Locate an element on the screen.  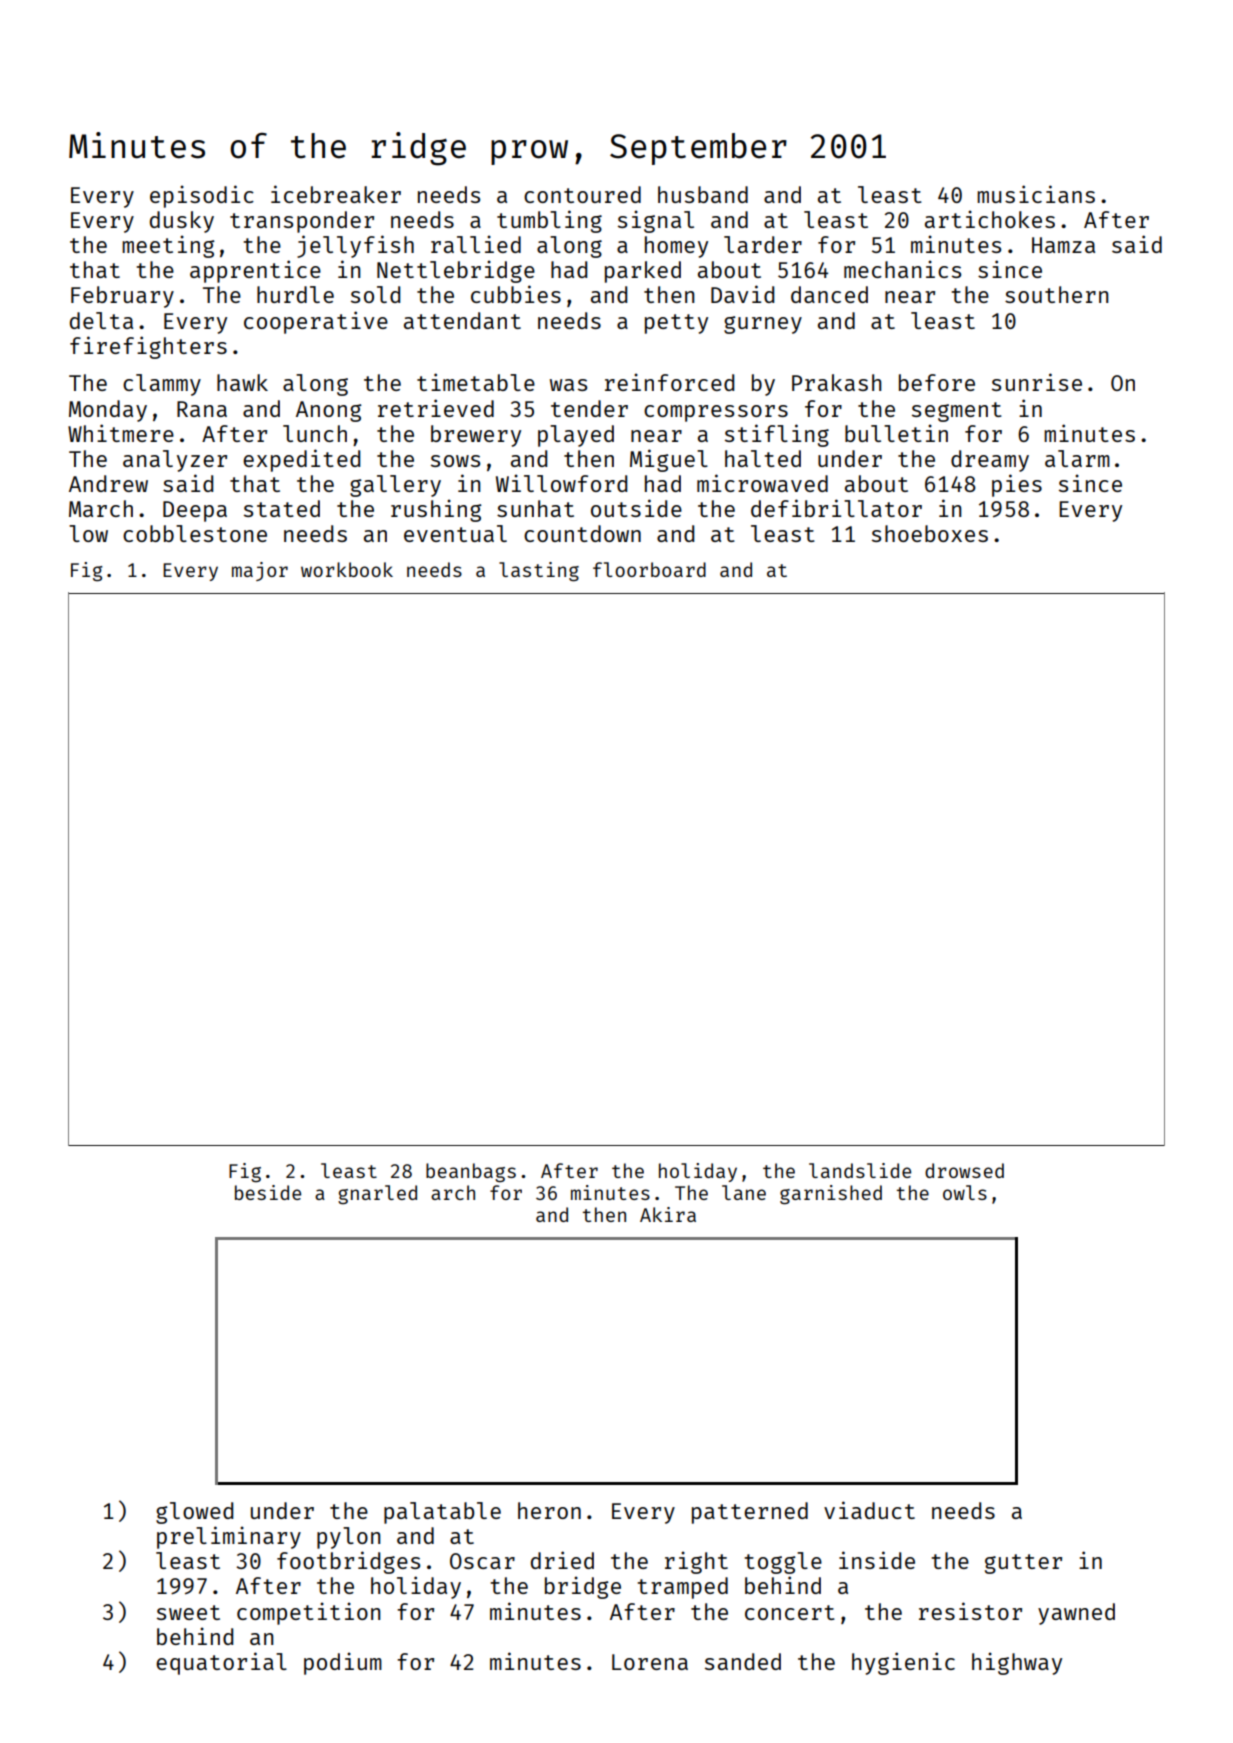
beanbags is located at coordinates (471, 1172).
